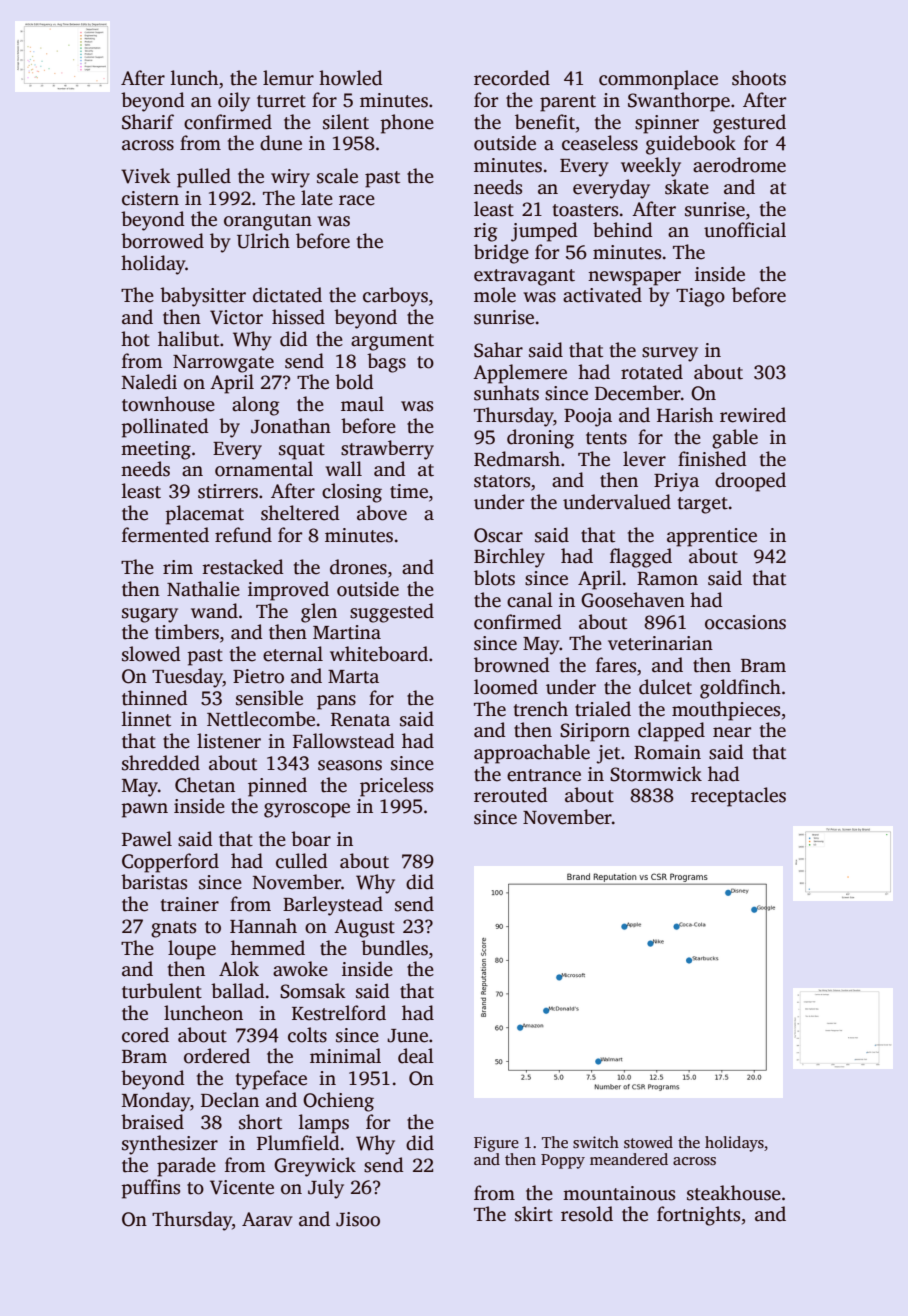 The height and width of the image is (1316, 908). I want to click on ordered, so click(217, 1056).
